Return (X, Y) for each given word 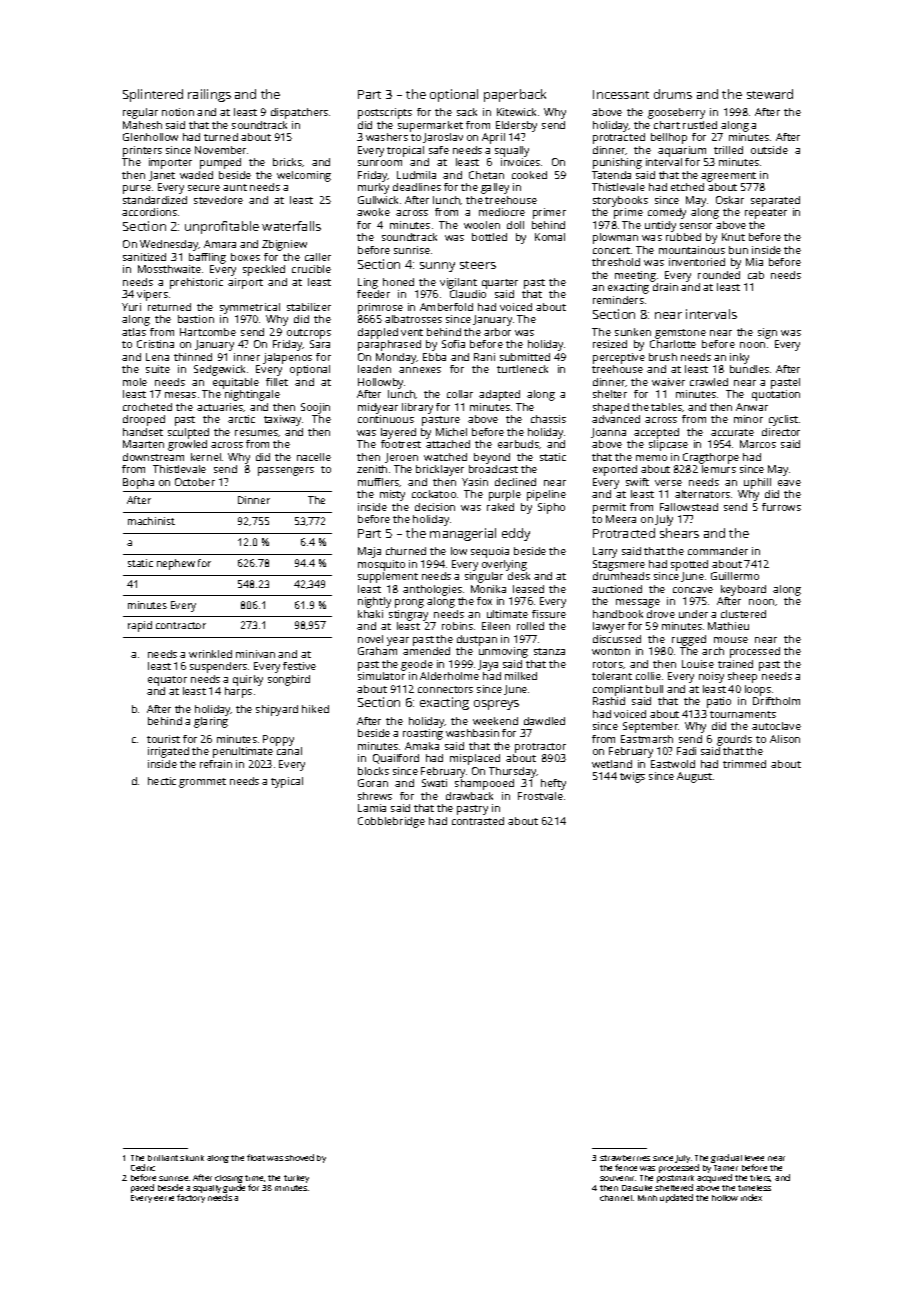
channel (616, 1198)
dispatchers (299, 113)
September (651, 727)
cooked (529, 175)
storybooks (620, 201)
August (694, 777)
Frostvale (540, 796)
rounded (719, 275)
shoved (299, 1157)
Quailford (396, 759)
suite (158, 369)
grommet (202, 783)
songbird (289, 680)
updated (676, 1198)
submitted (525, 357)
